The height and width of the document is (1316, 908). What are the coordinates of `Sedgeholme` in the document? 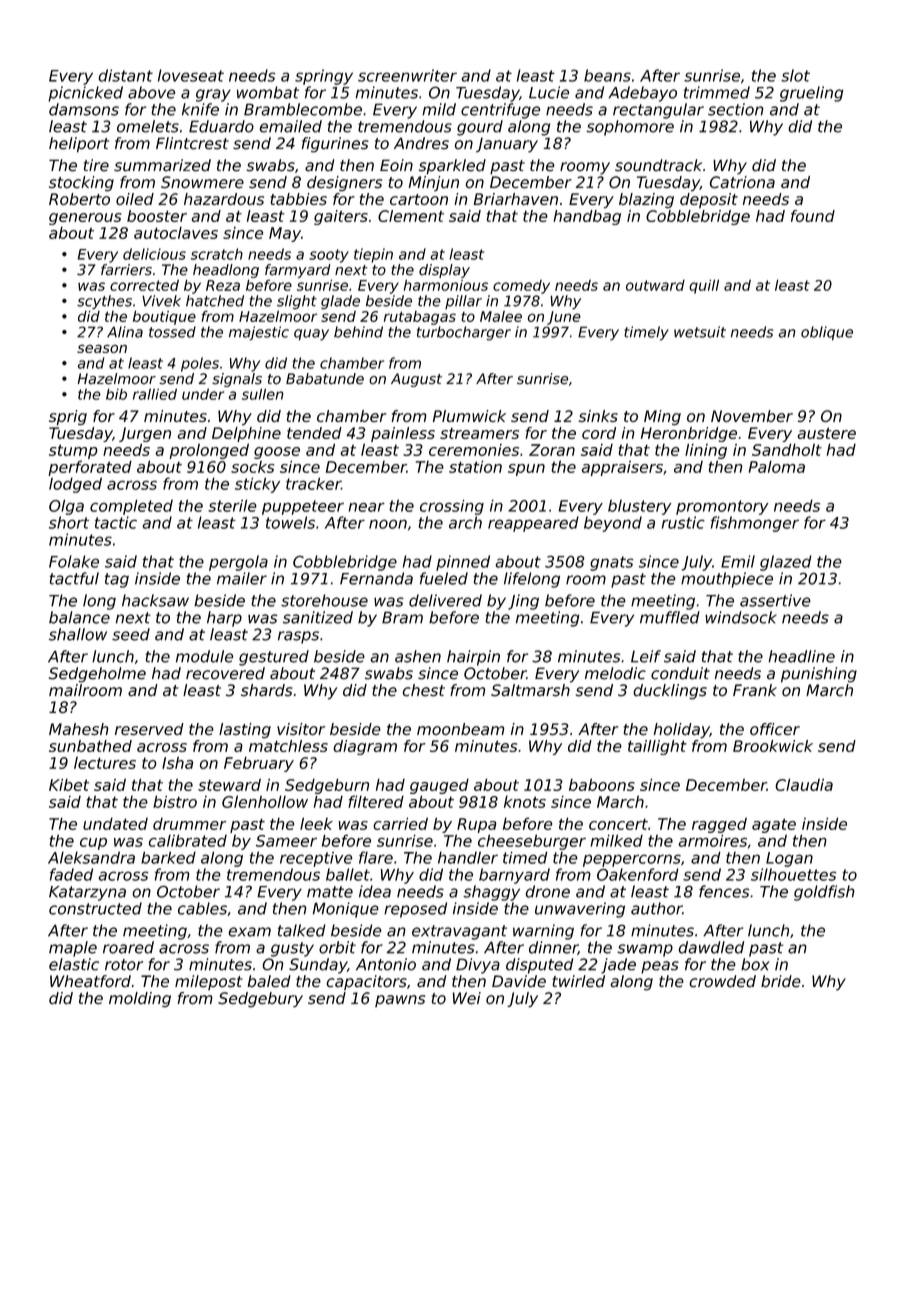 It's located at (97, 675).
